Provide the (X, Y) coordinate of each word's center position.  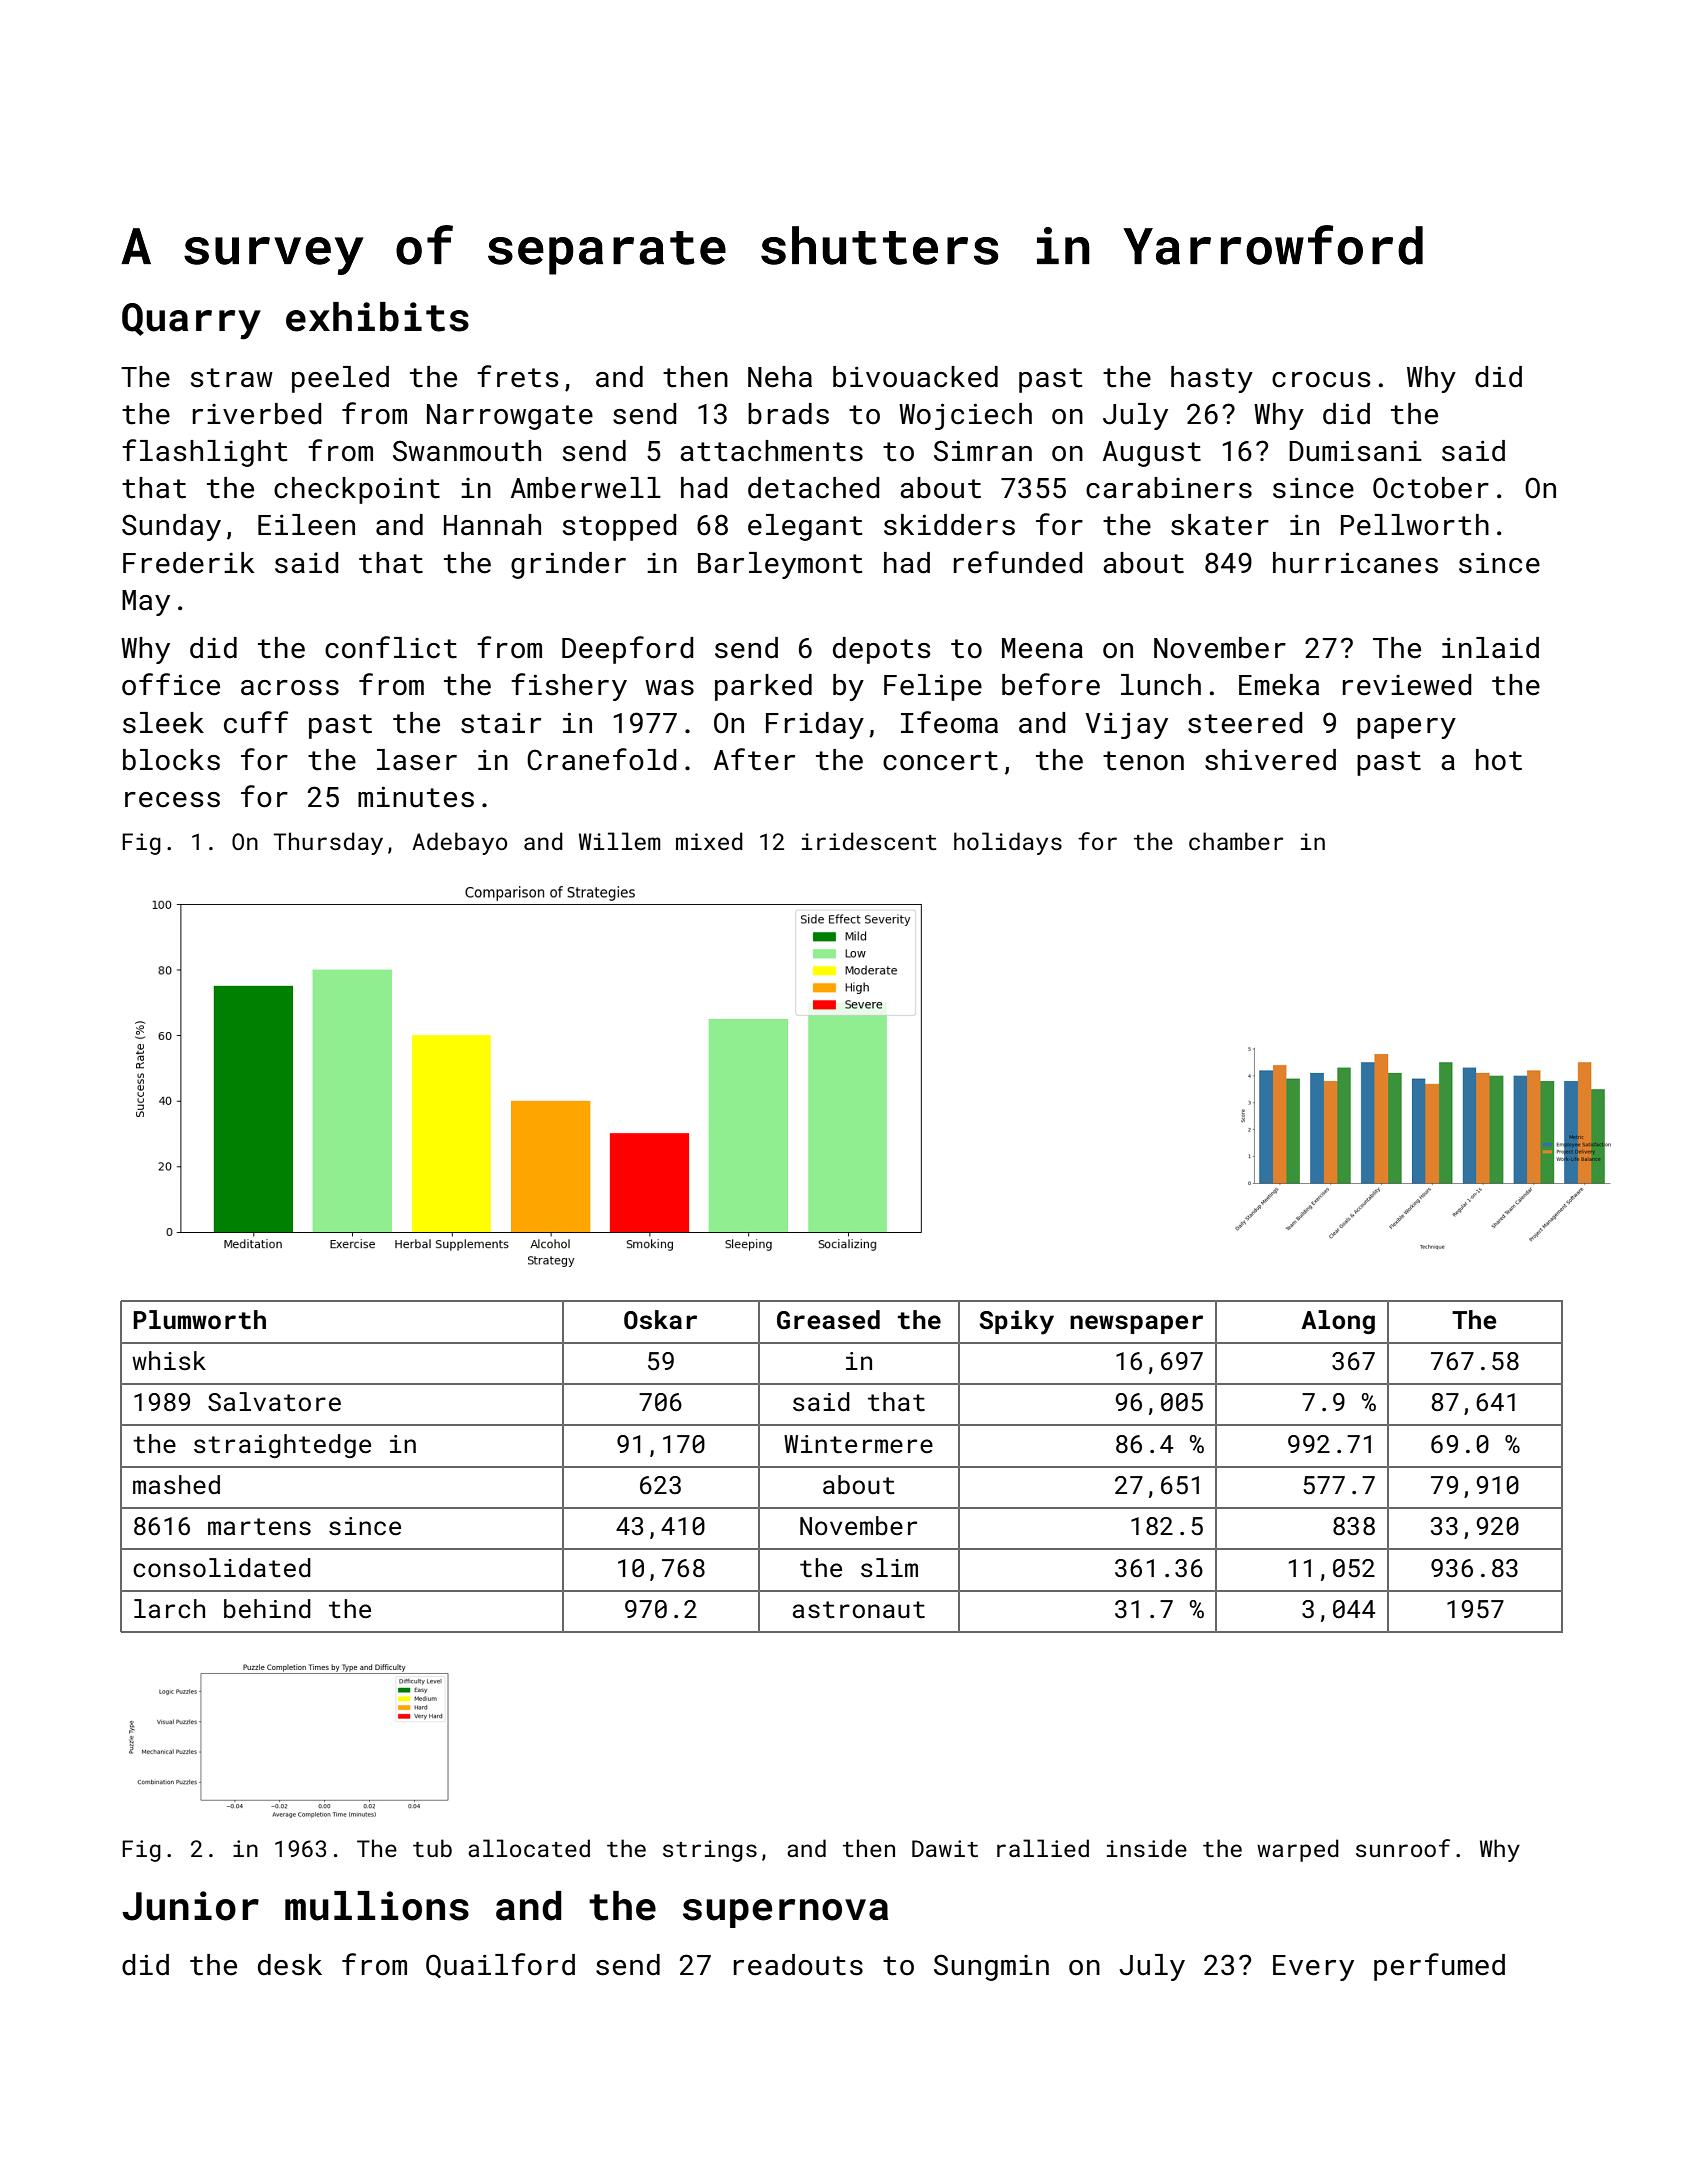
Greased (828, 1320)
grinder (568, 565)
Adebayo (459, 843)
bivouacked (915, 377)
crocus (1321, 380)
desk (290, 1965)
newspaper (1136, 1324)
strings (710, 1851)
